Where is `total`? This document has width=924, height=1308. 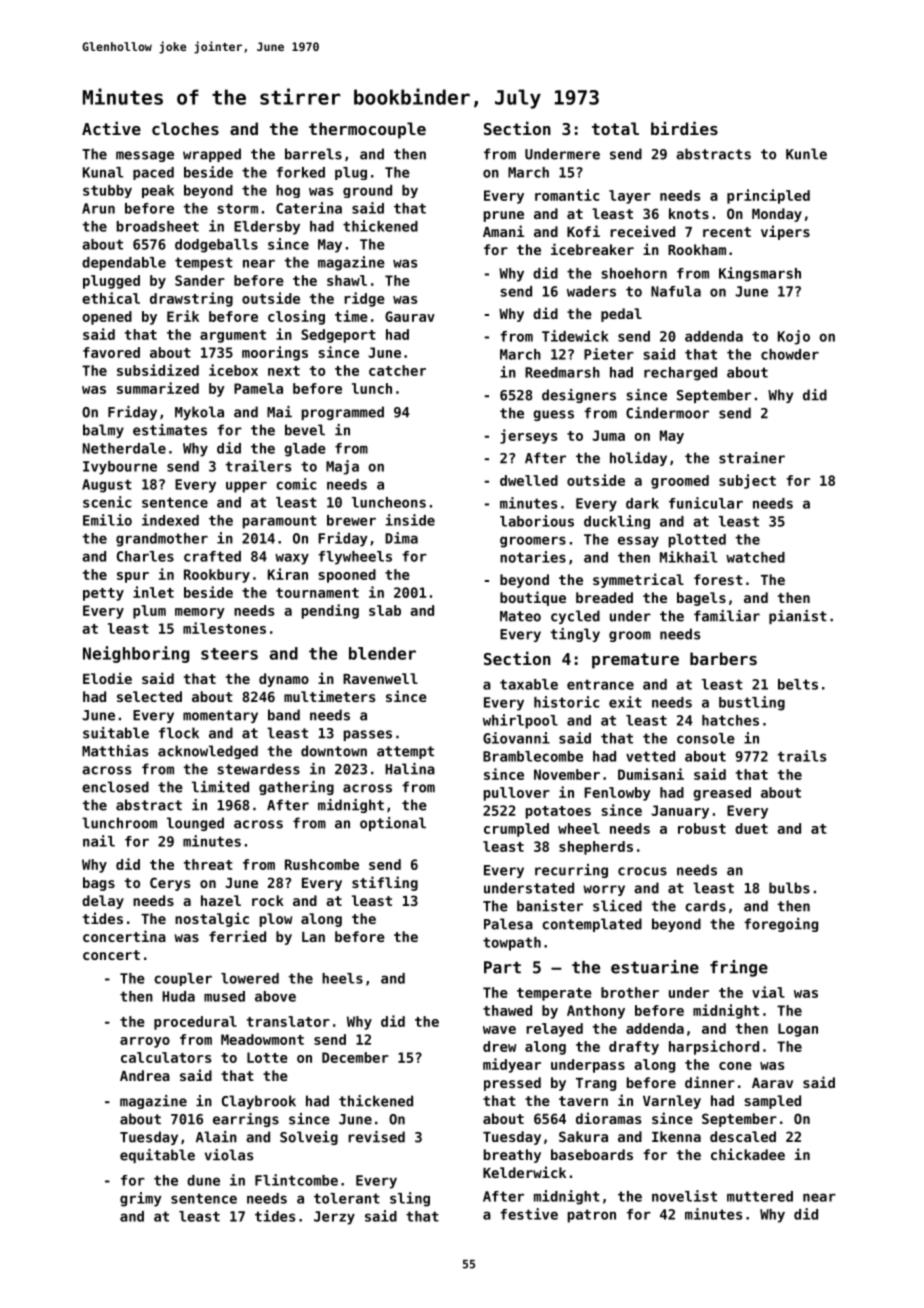
total is located at coordinates (615, 128).
